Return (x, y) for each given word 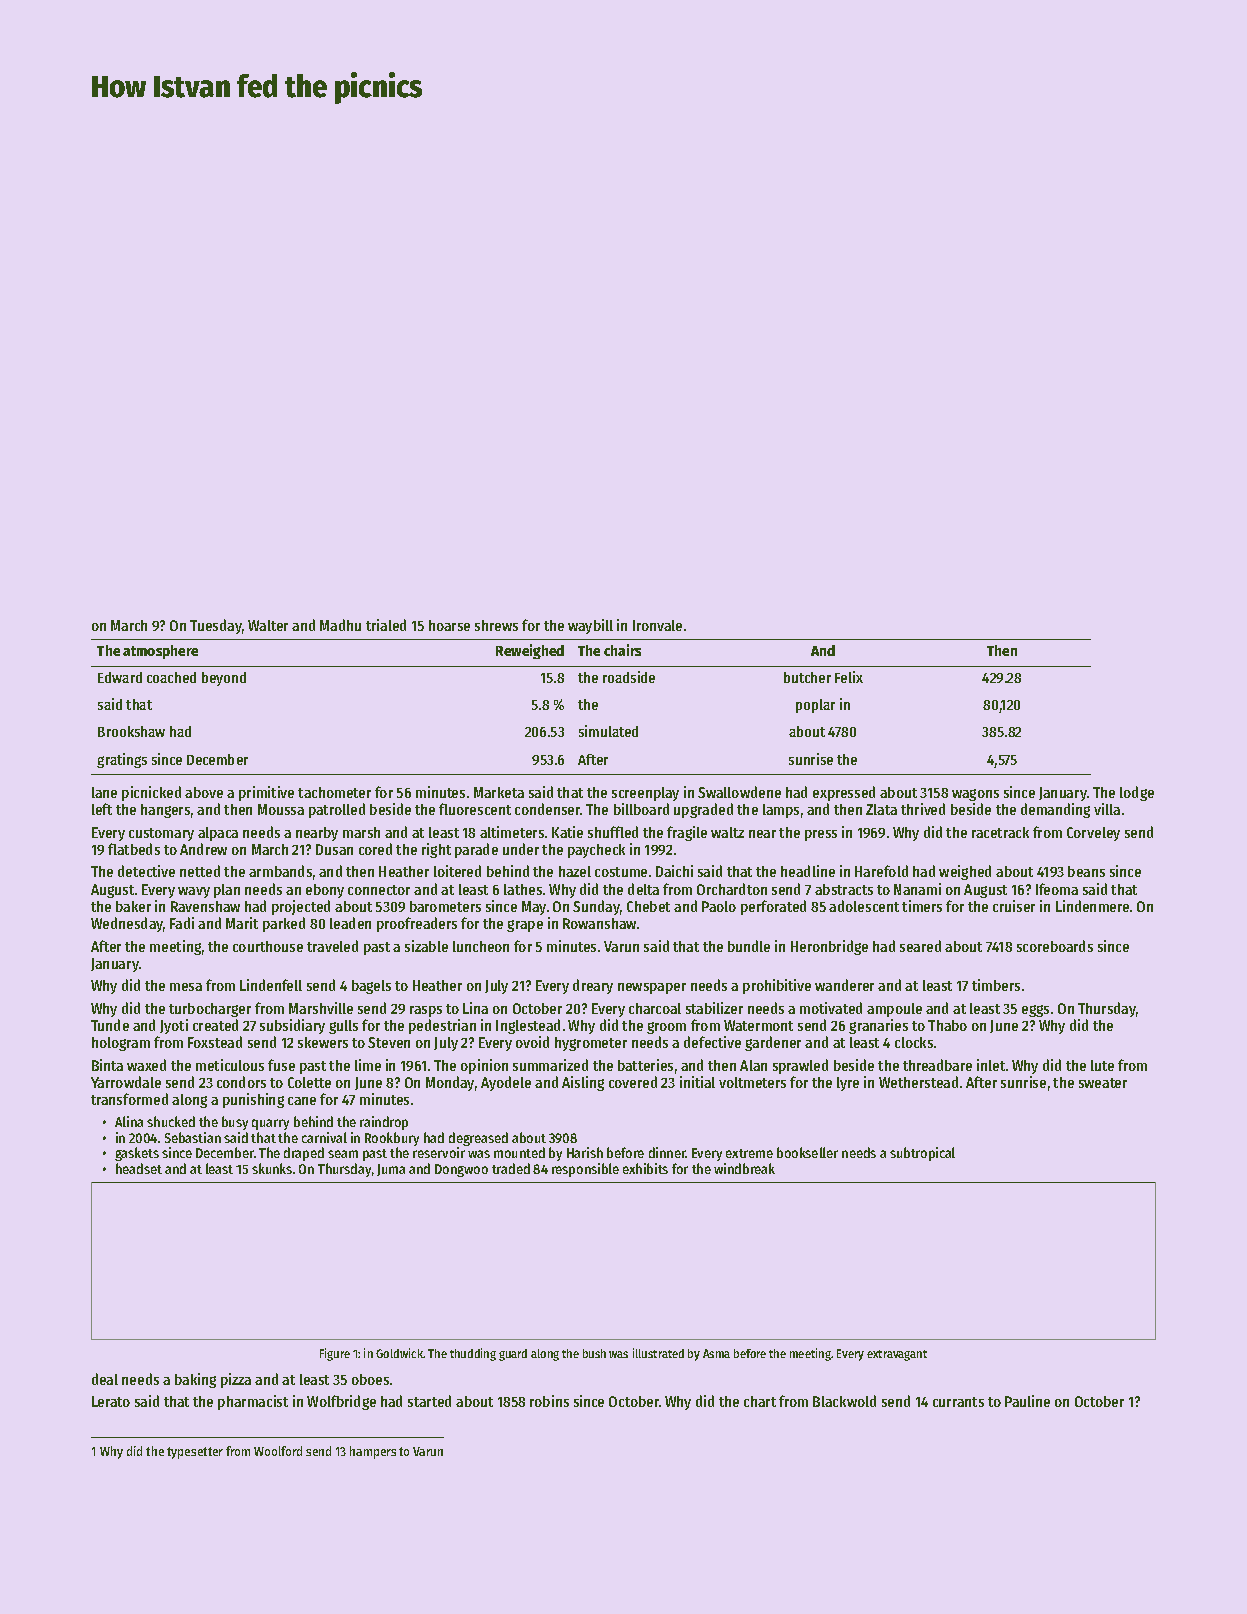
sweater (1103, 1083)
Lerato (111, 1401)
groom (666, 1028)
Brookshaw (131, 731)
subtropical (922, 1154)
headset (139, 1168)
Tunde (110, 1025)
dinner (667, 1152)
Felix (849, 677)
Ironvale (657, 625)
